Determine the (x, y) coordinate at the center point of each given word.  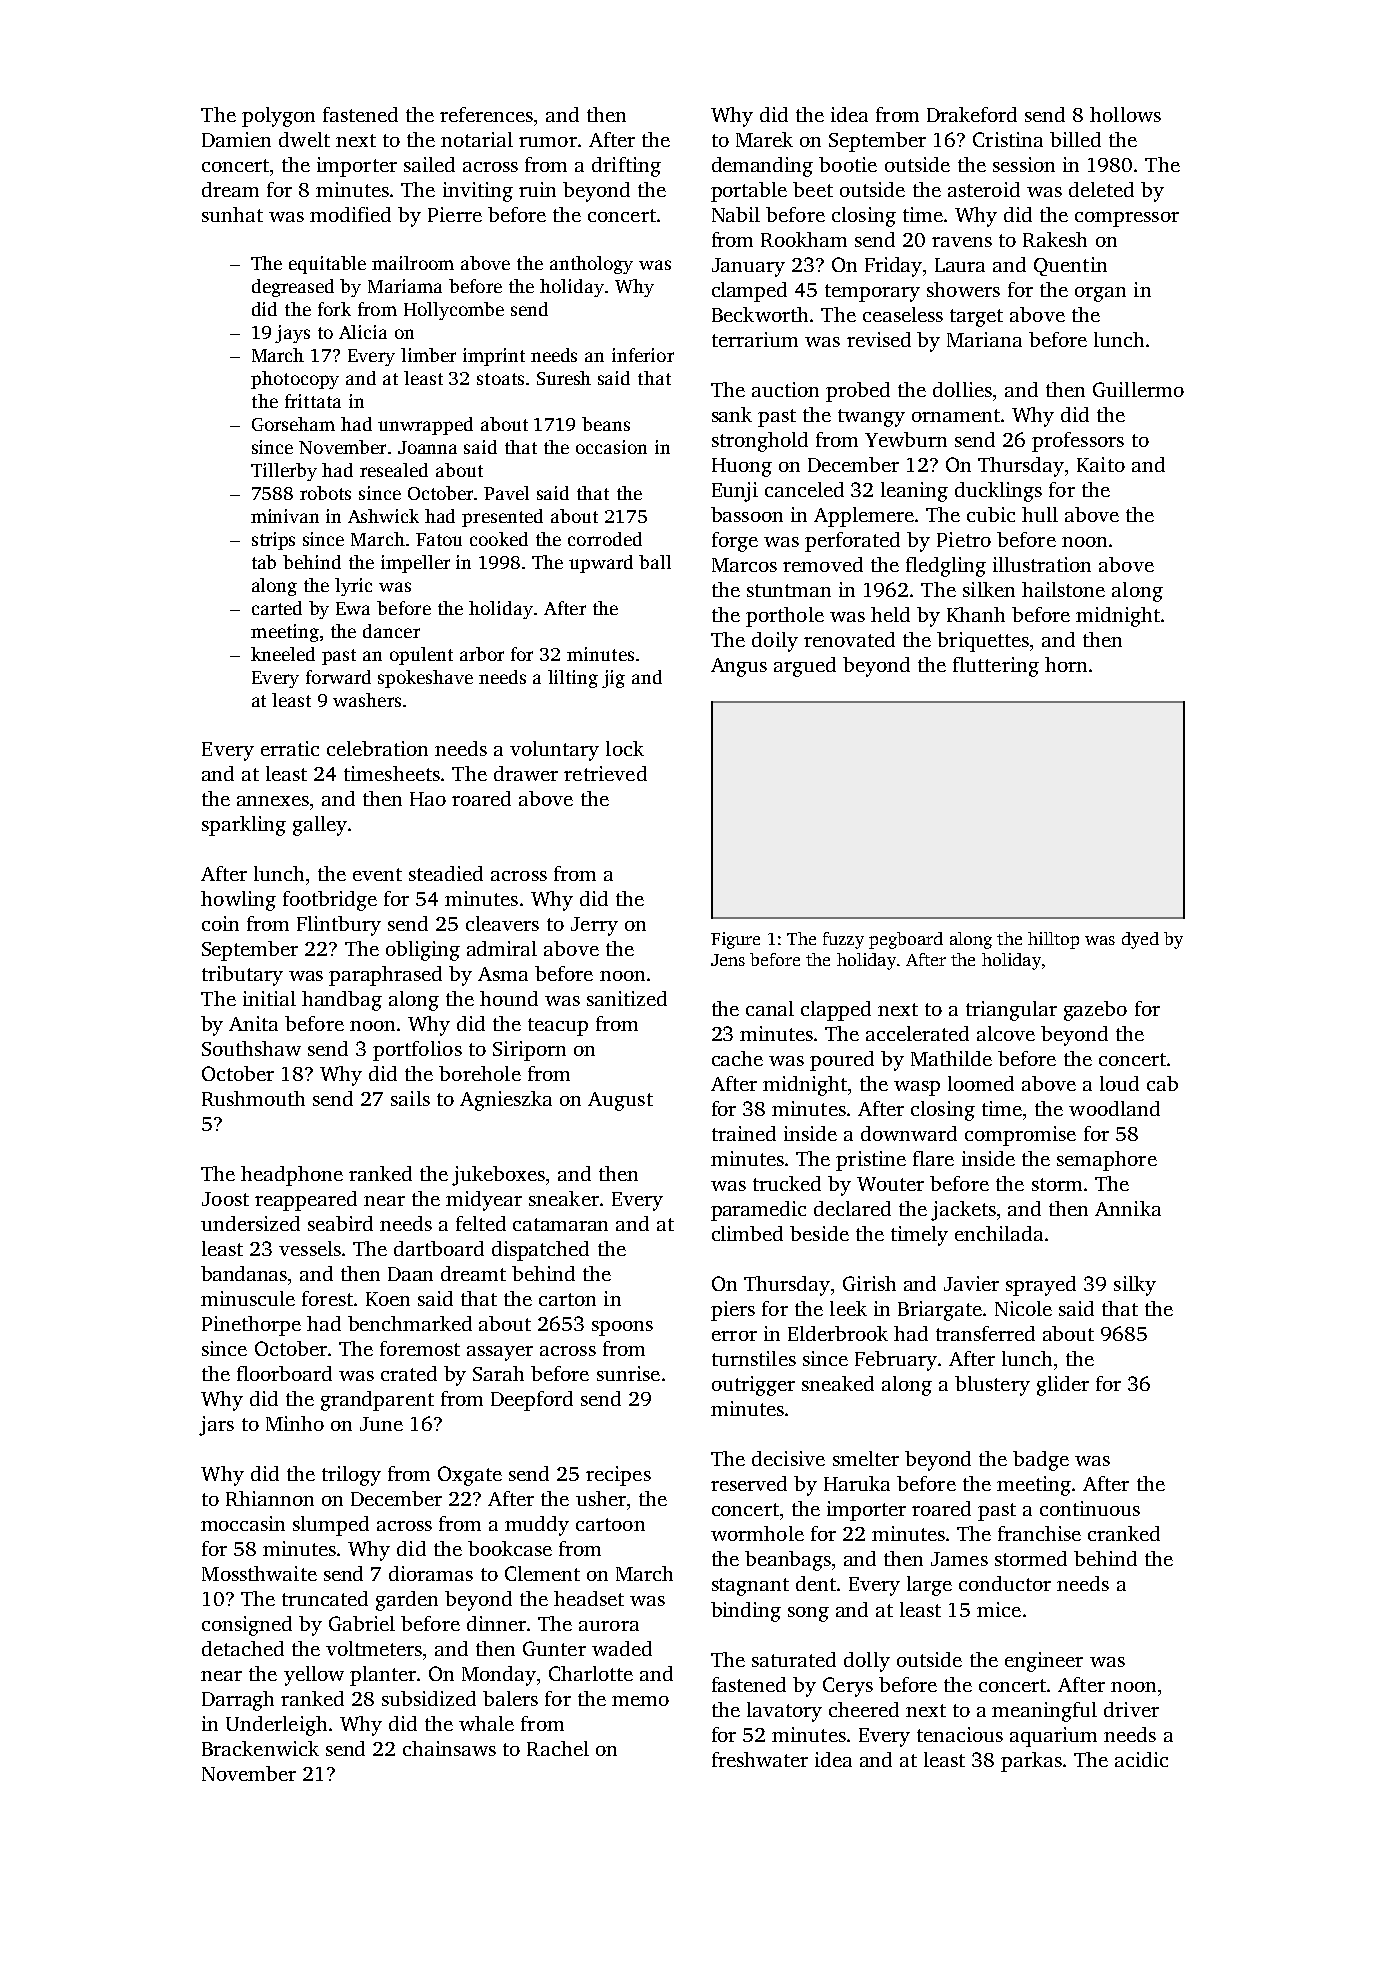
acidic (1141, 1759)
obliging (423, 951)
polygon (278, 117)
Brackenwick (260, 1748)
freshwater (760, 1759)
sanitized (627, 998)
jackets (963, 1211)
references (486, 114)
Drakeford (972, 114)
